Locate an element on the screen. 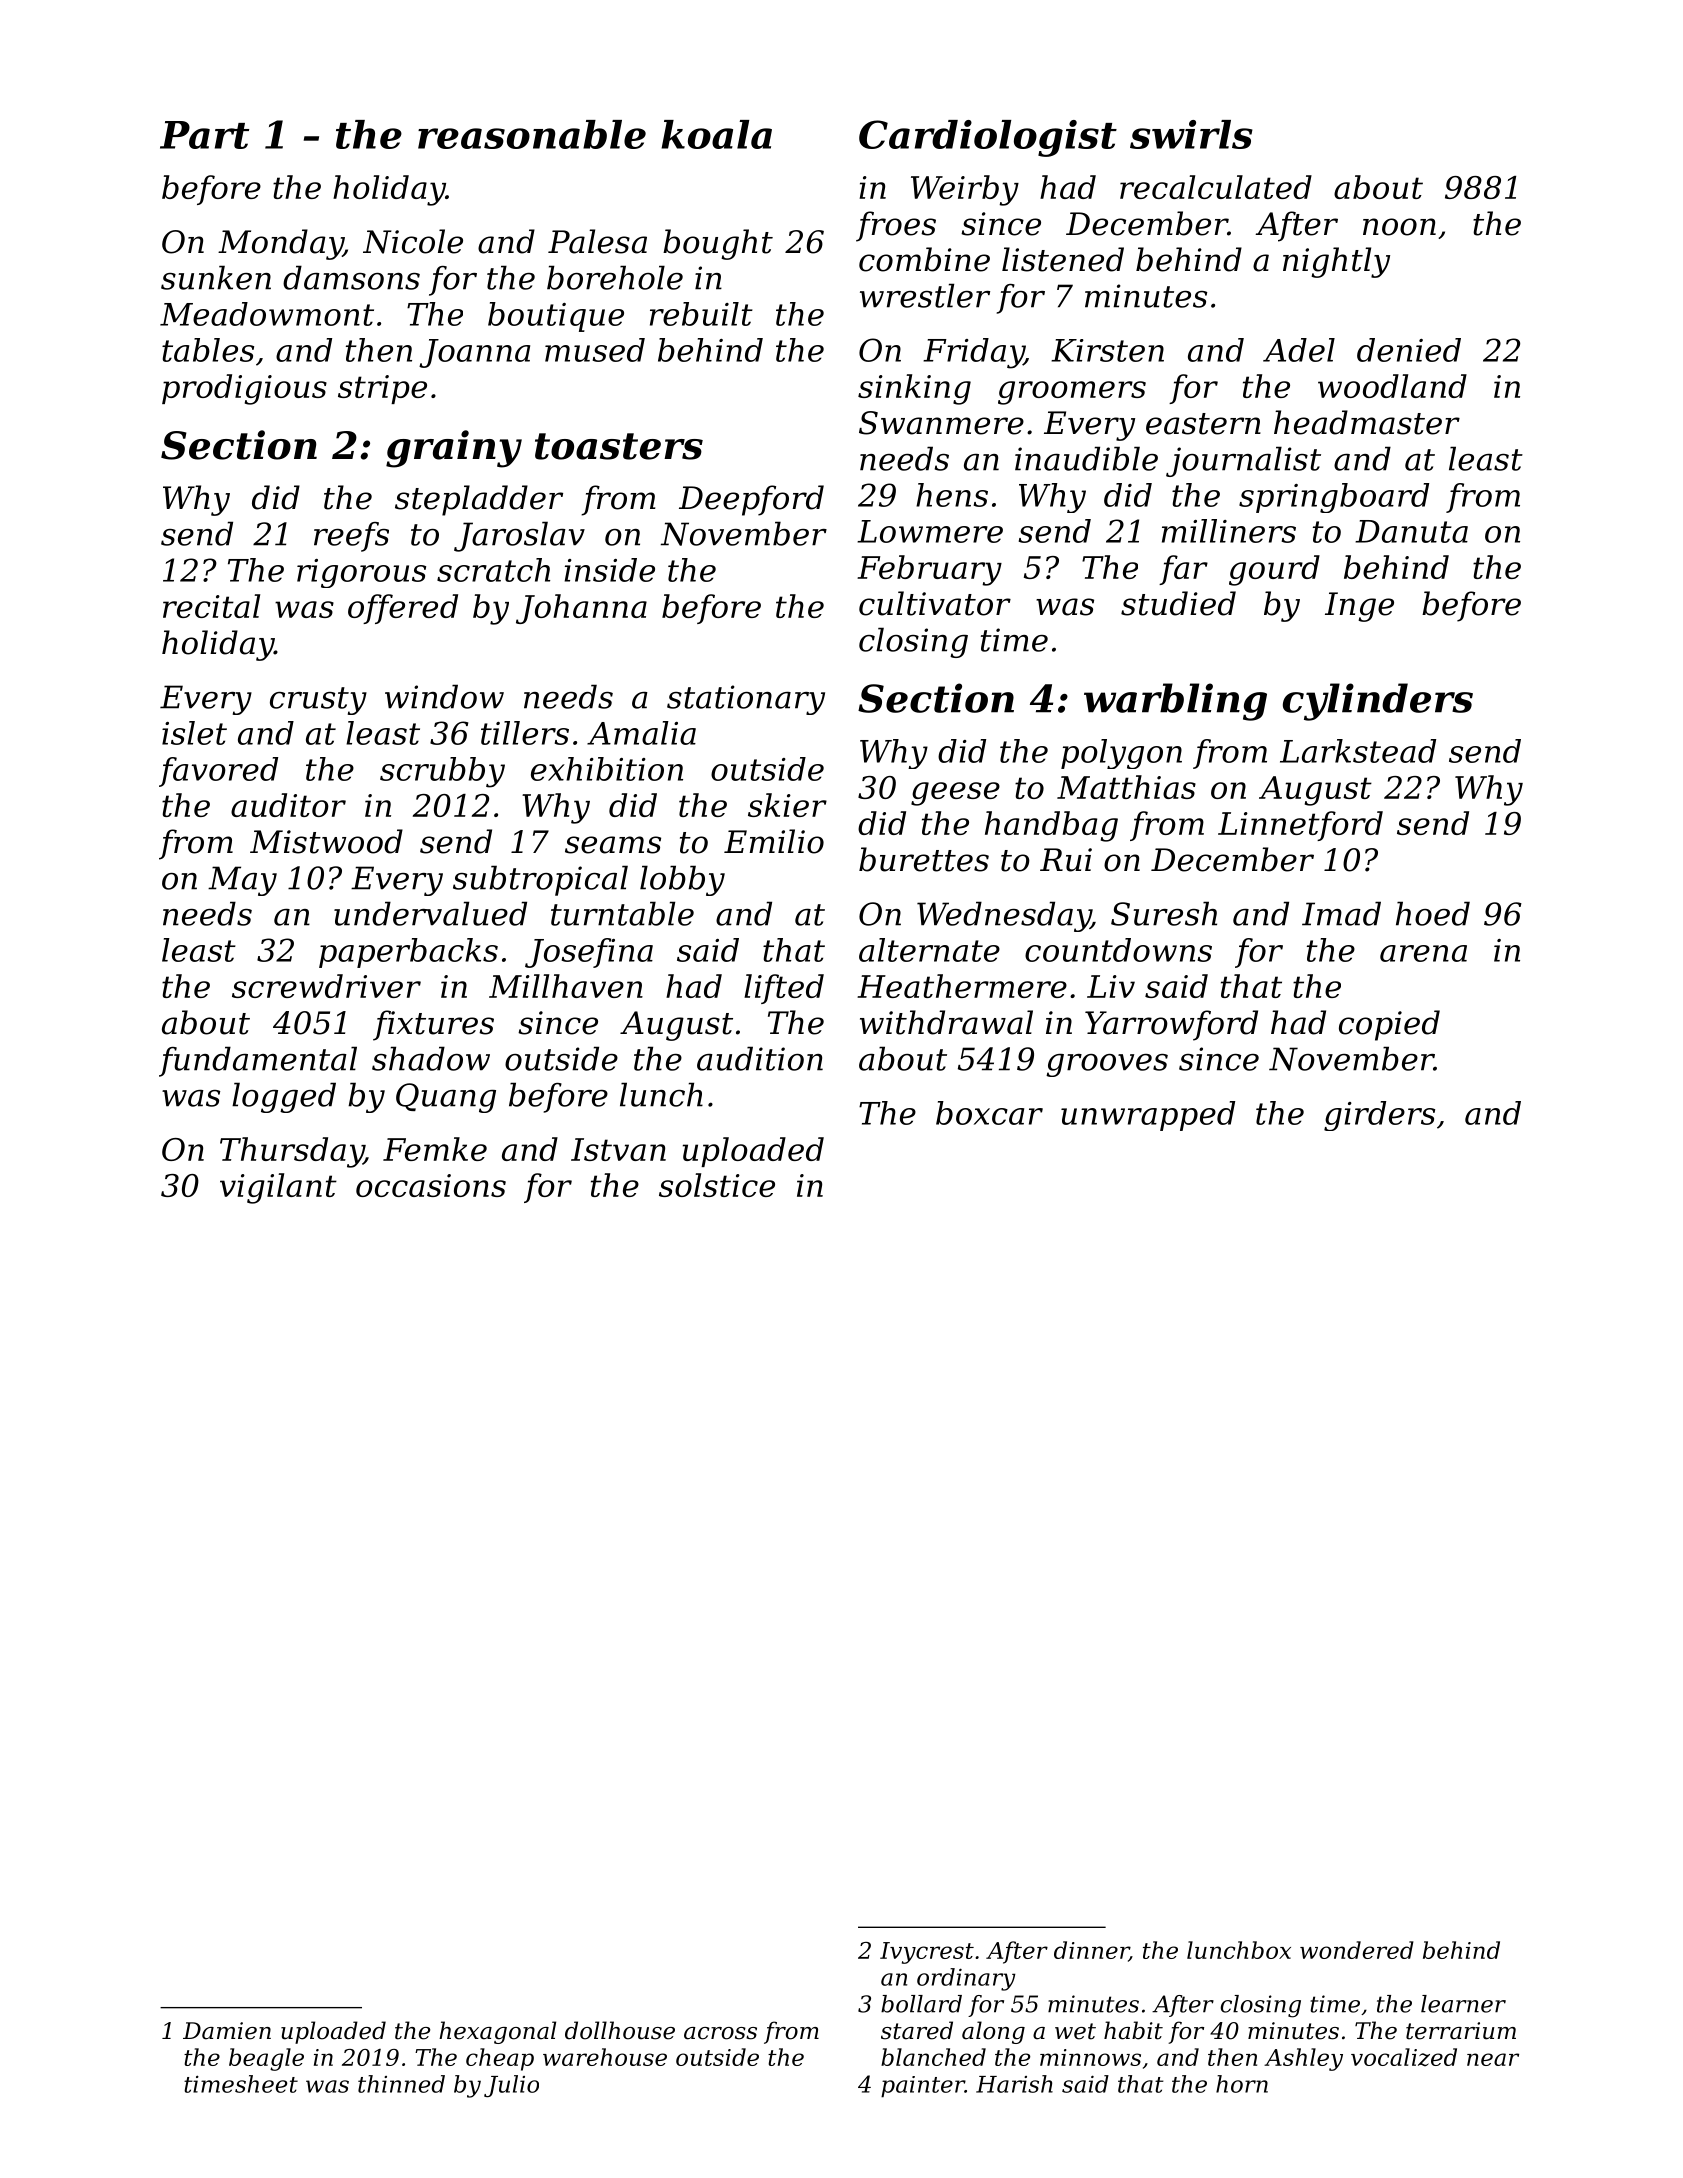  Part is located at coordinates (204, 135).
